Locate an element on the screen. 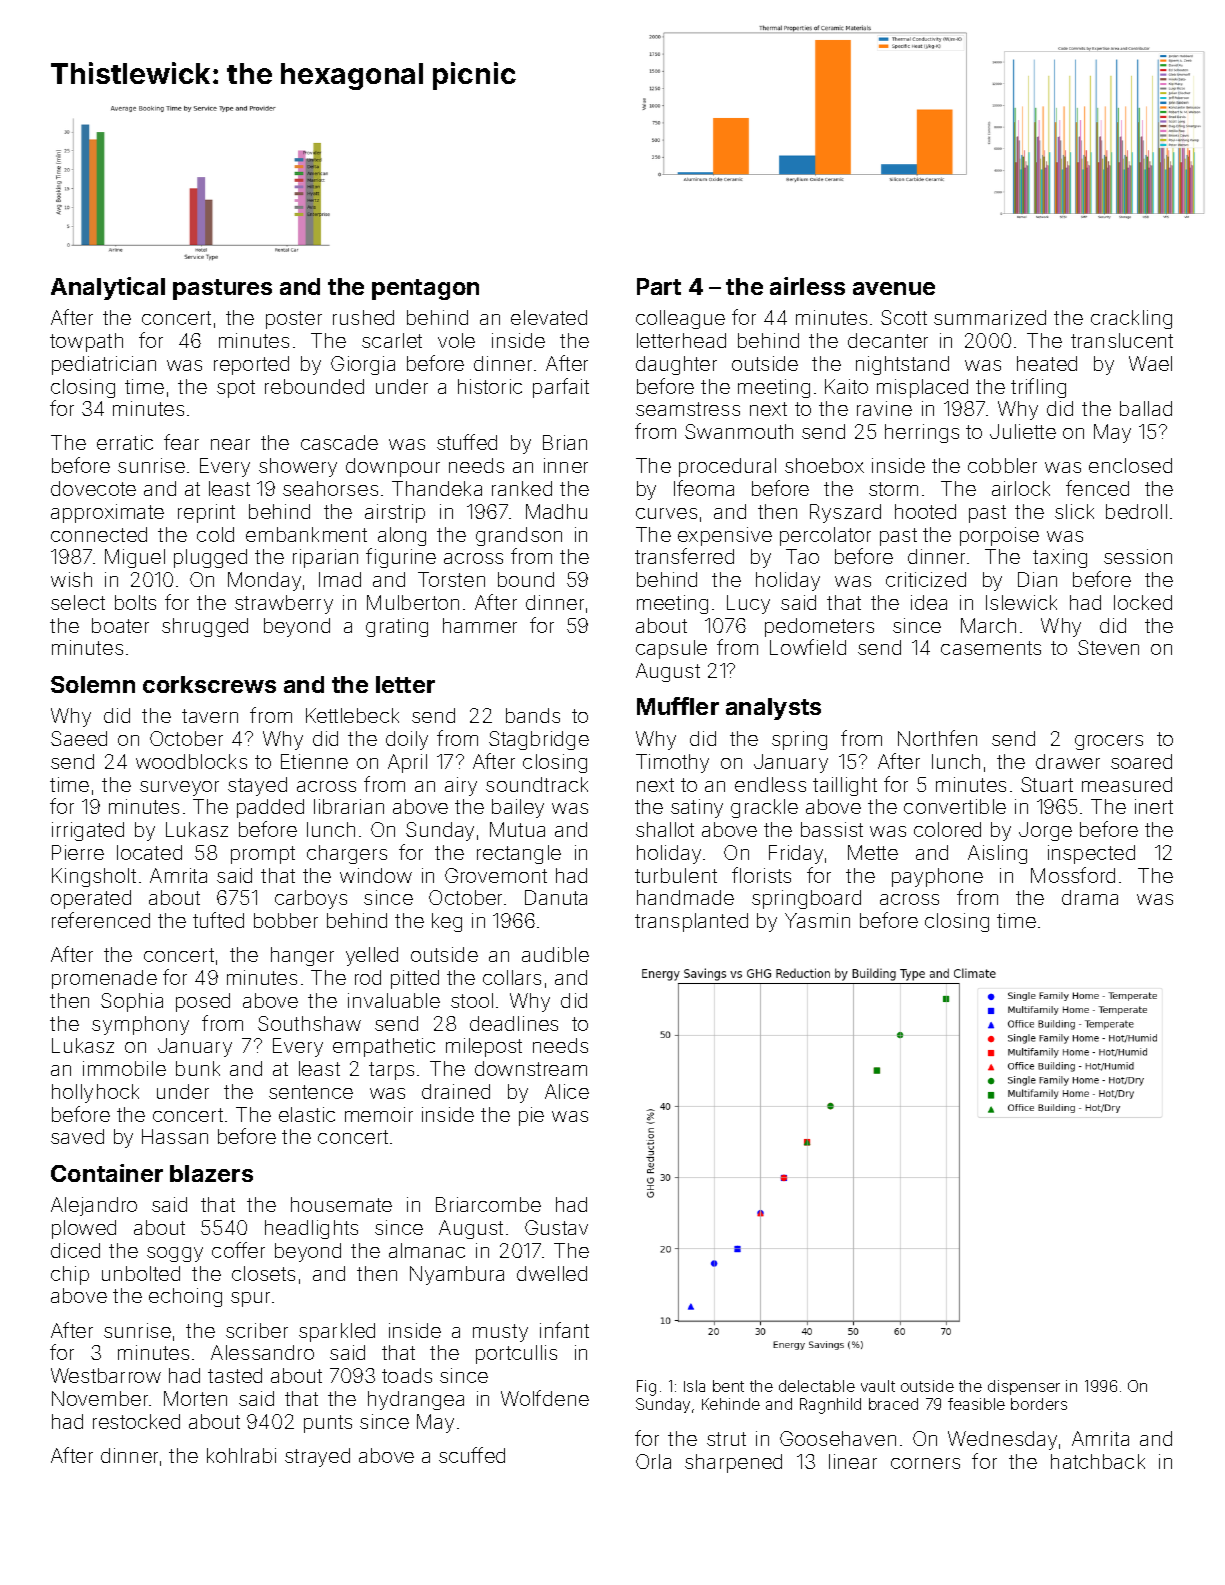 The width and height of the screenshot is (1225, 1585). Alice is located at coordinates (567, 1091).
